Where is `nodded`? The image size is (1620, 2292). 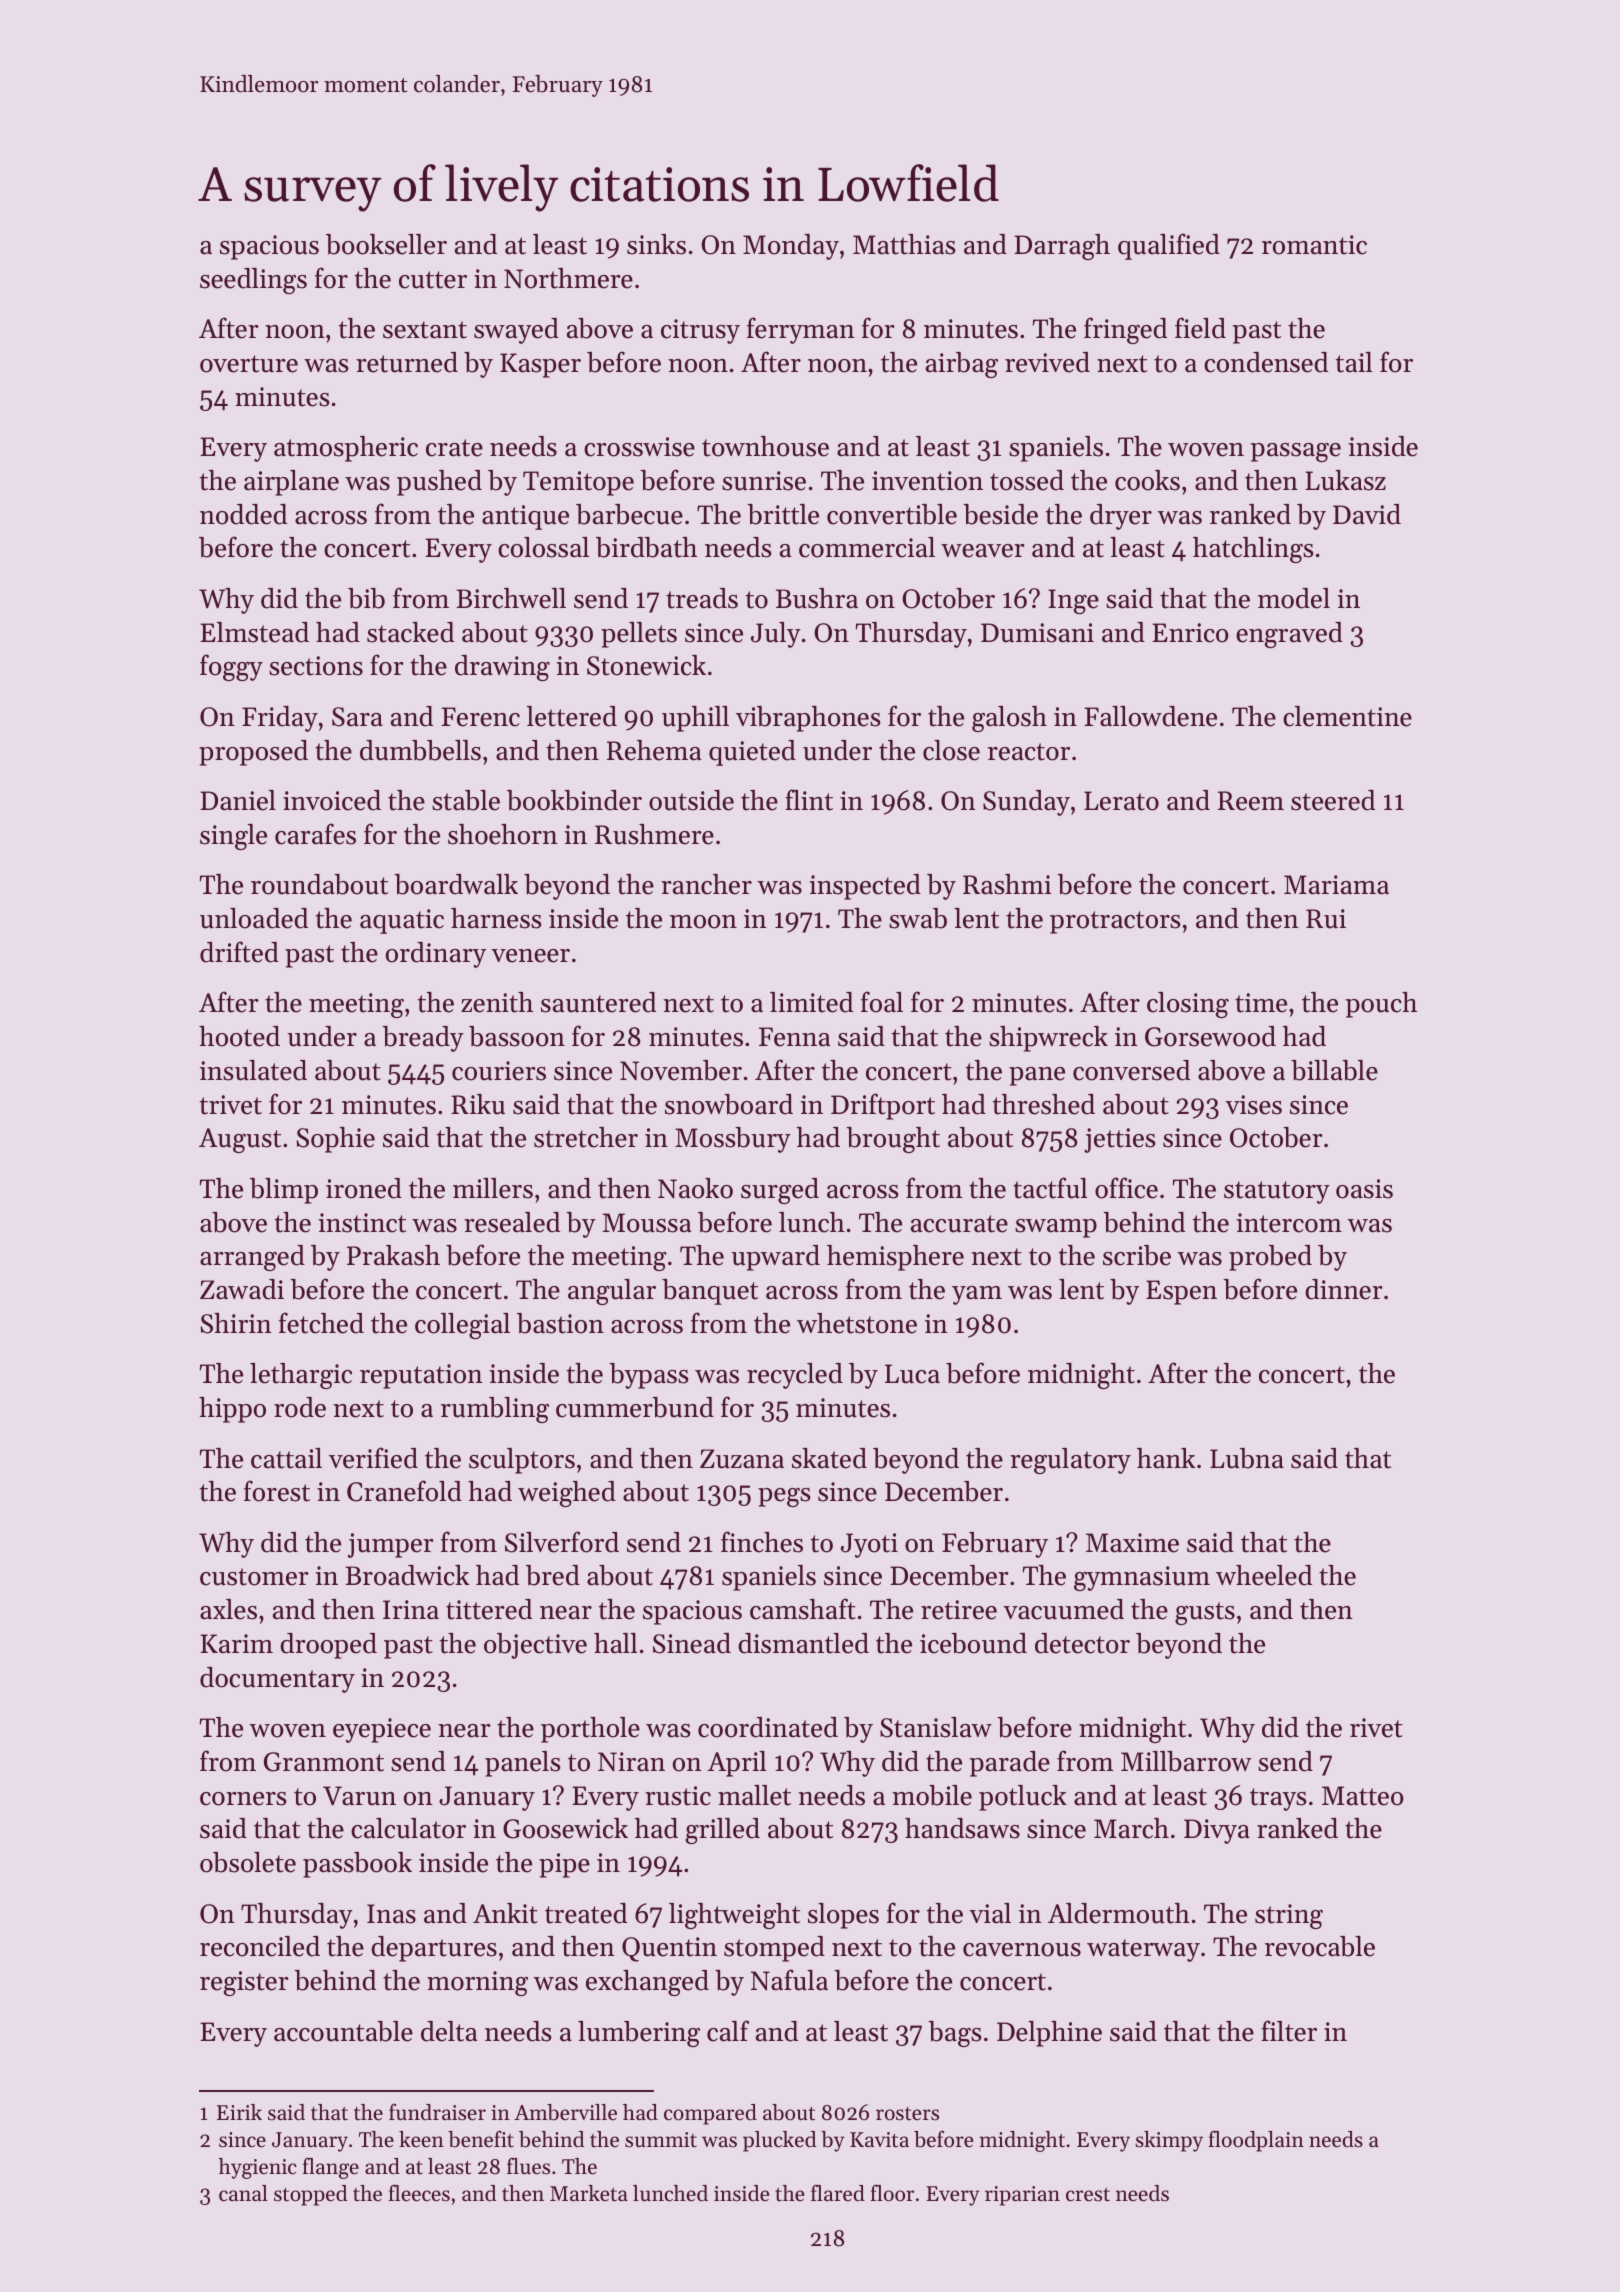
nodded is located at coordinates (243, 514).
